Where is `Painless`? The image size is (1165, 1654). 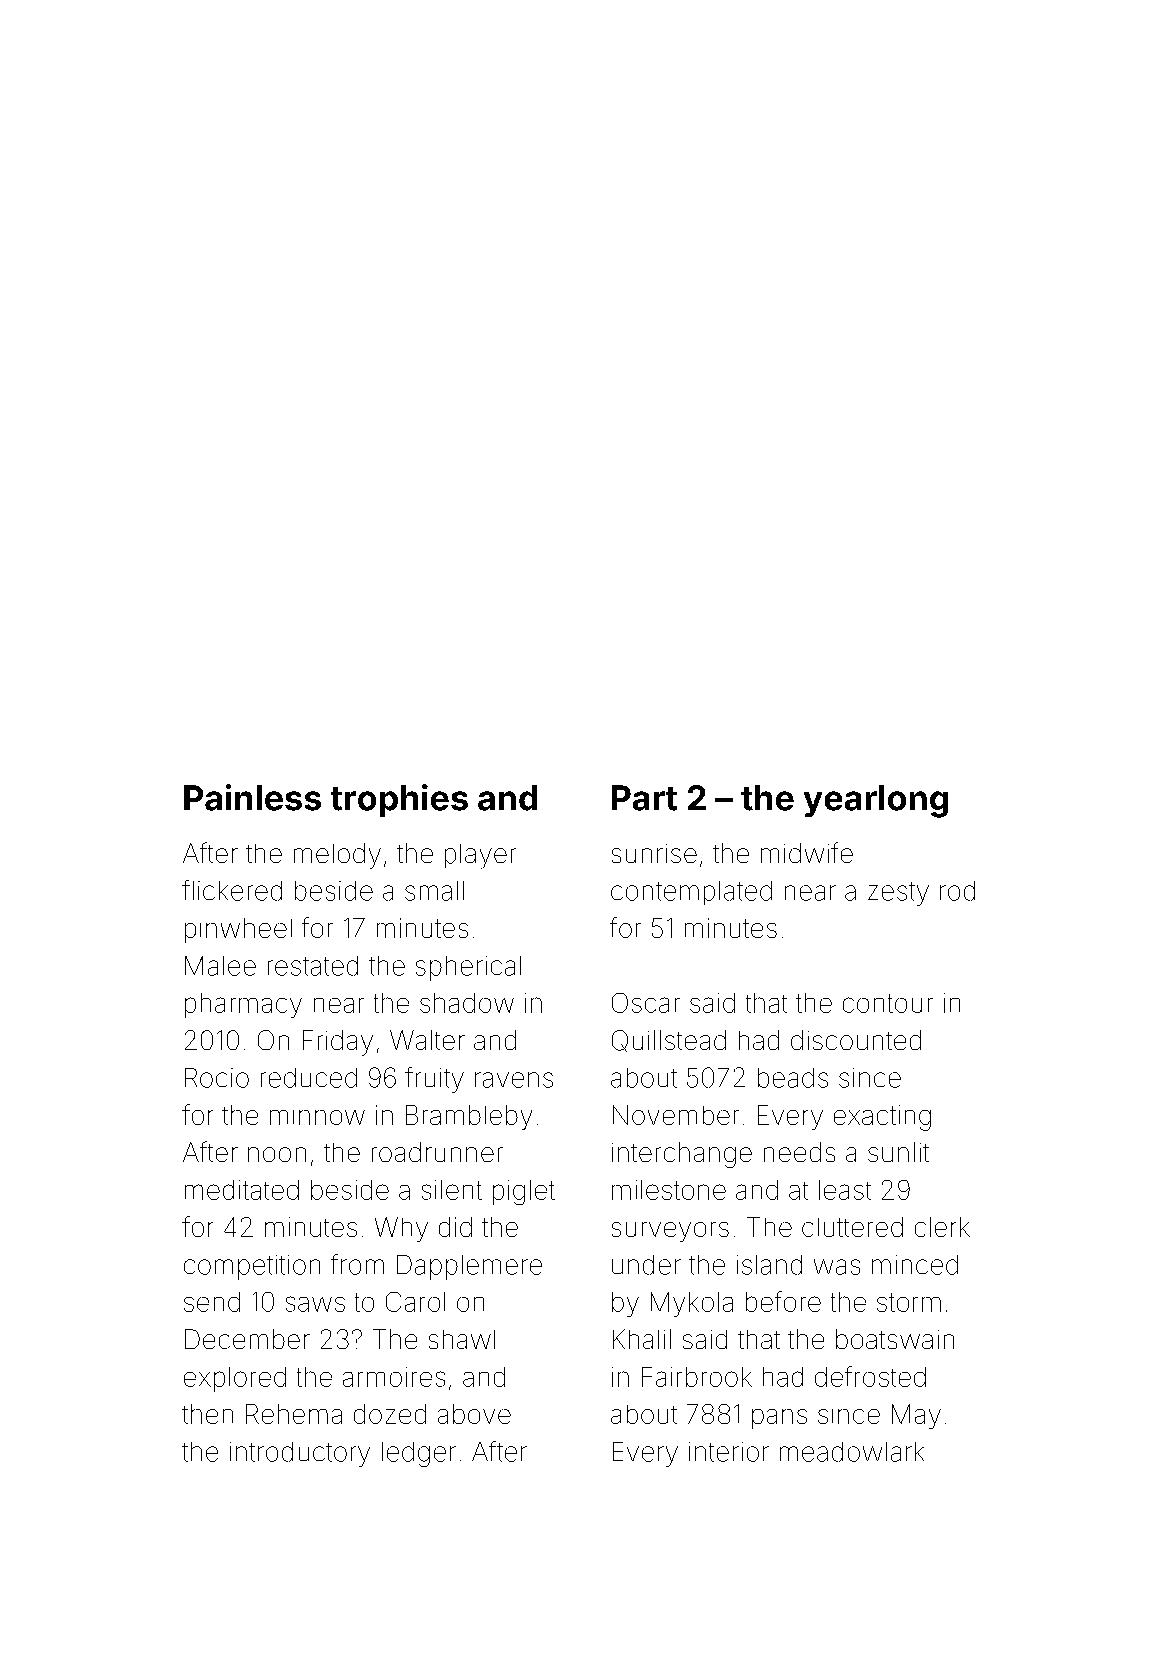 Painless is located at coordinates (252, 797).
